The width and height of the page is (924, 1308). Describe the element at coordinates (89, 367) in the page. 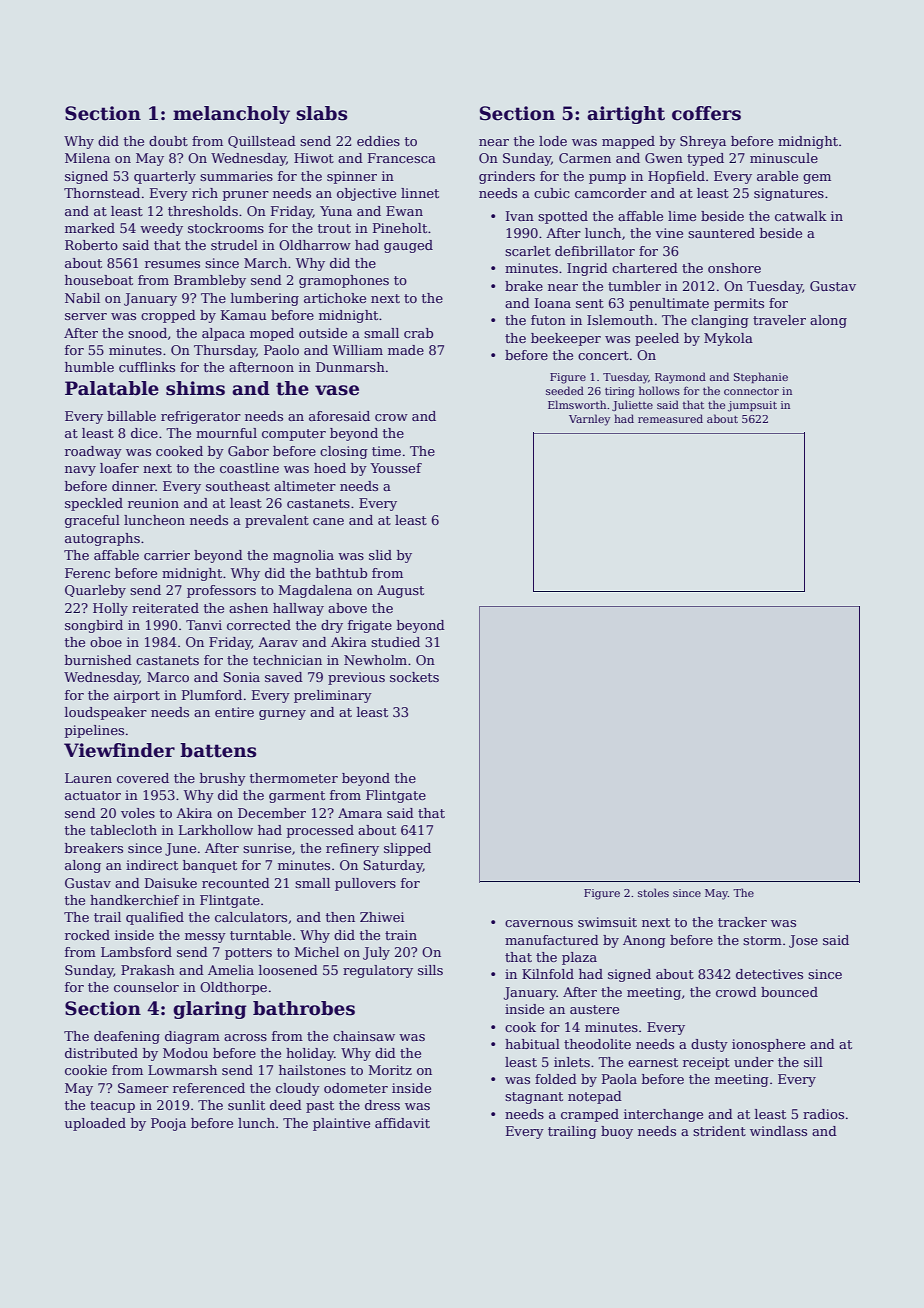

I see `humble` at that location.
